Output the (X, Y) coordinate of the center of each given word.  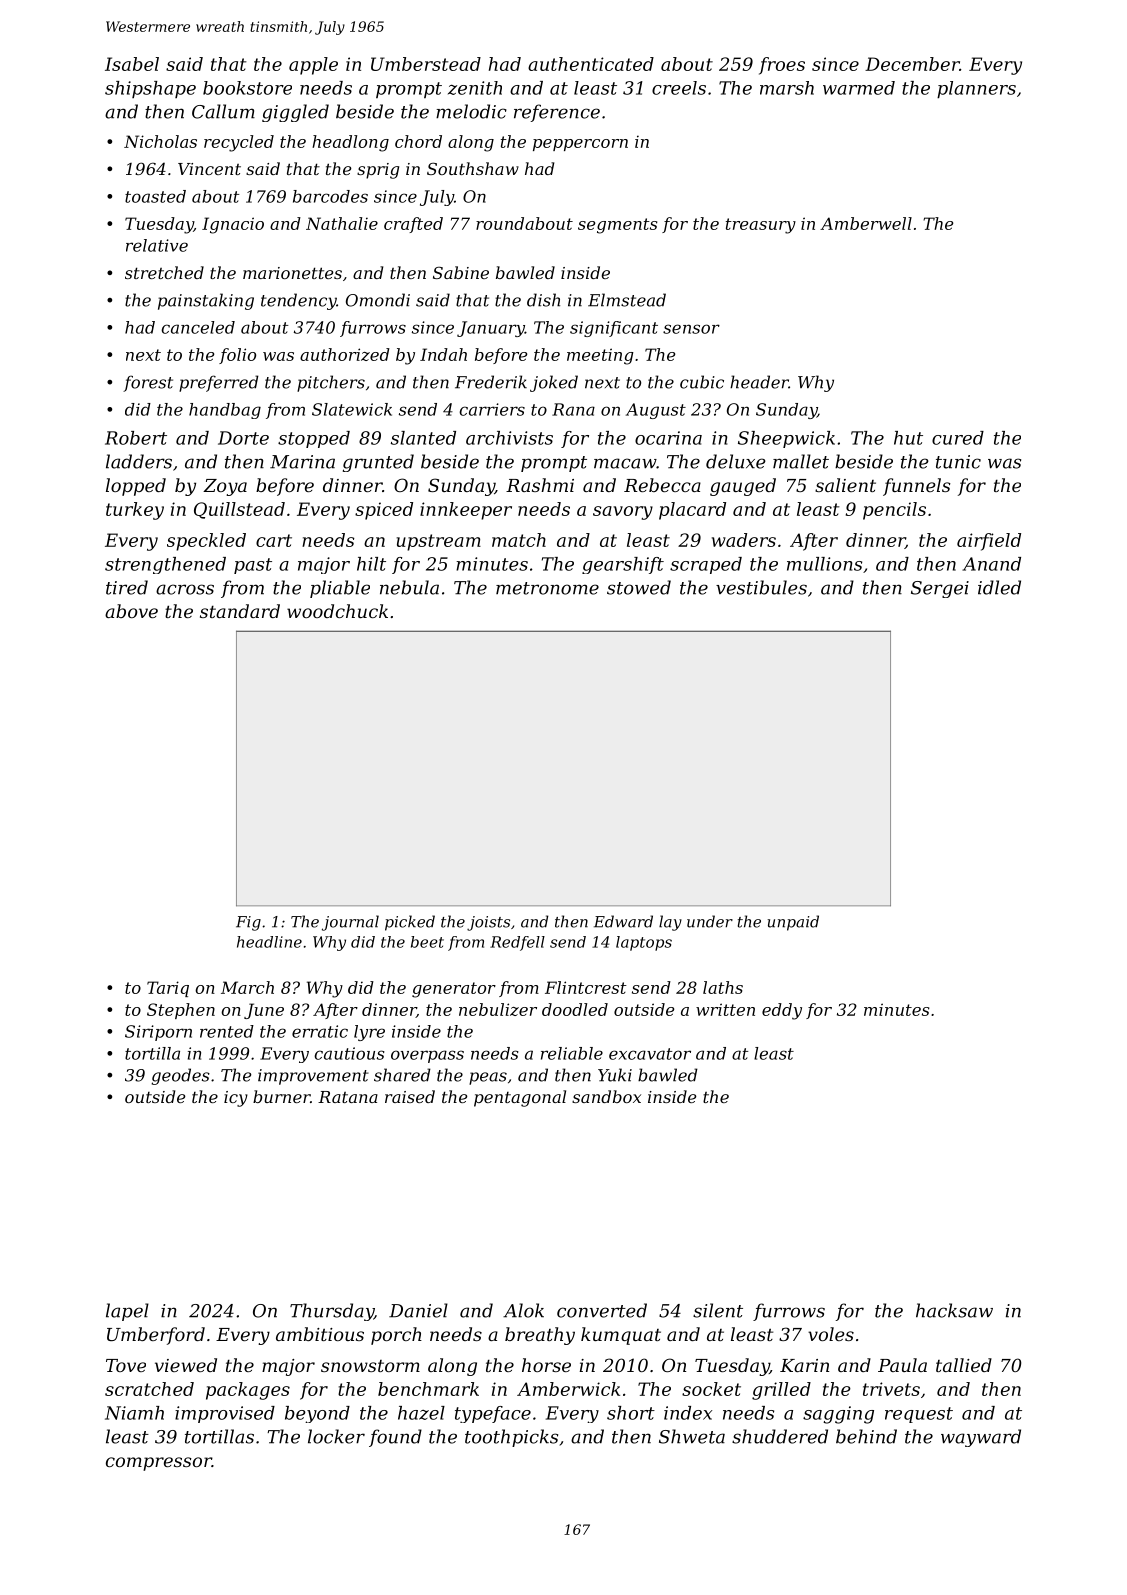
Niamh (134, 1413)
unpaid (793, 923)
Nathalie (342, 223)
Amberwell (866, 223)
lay (670, 923)
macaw (625, 463)
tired (127, 587)
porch (396, 1336)
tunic (958, 462)
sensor (691, 329)
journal (350, 923)
